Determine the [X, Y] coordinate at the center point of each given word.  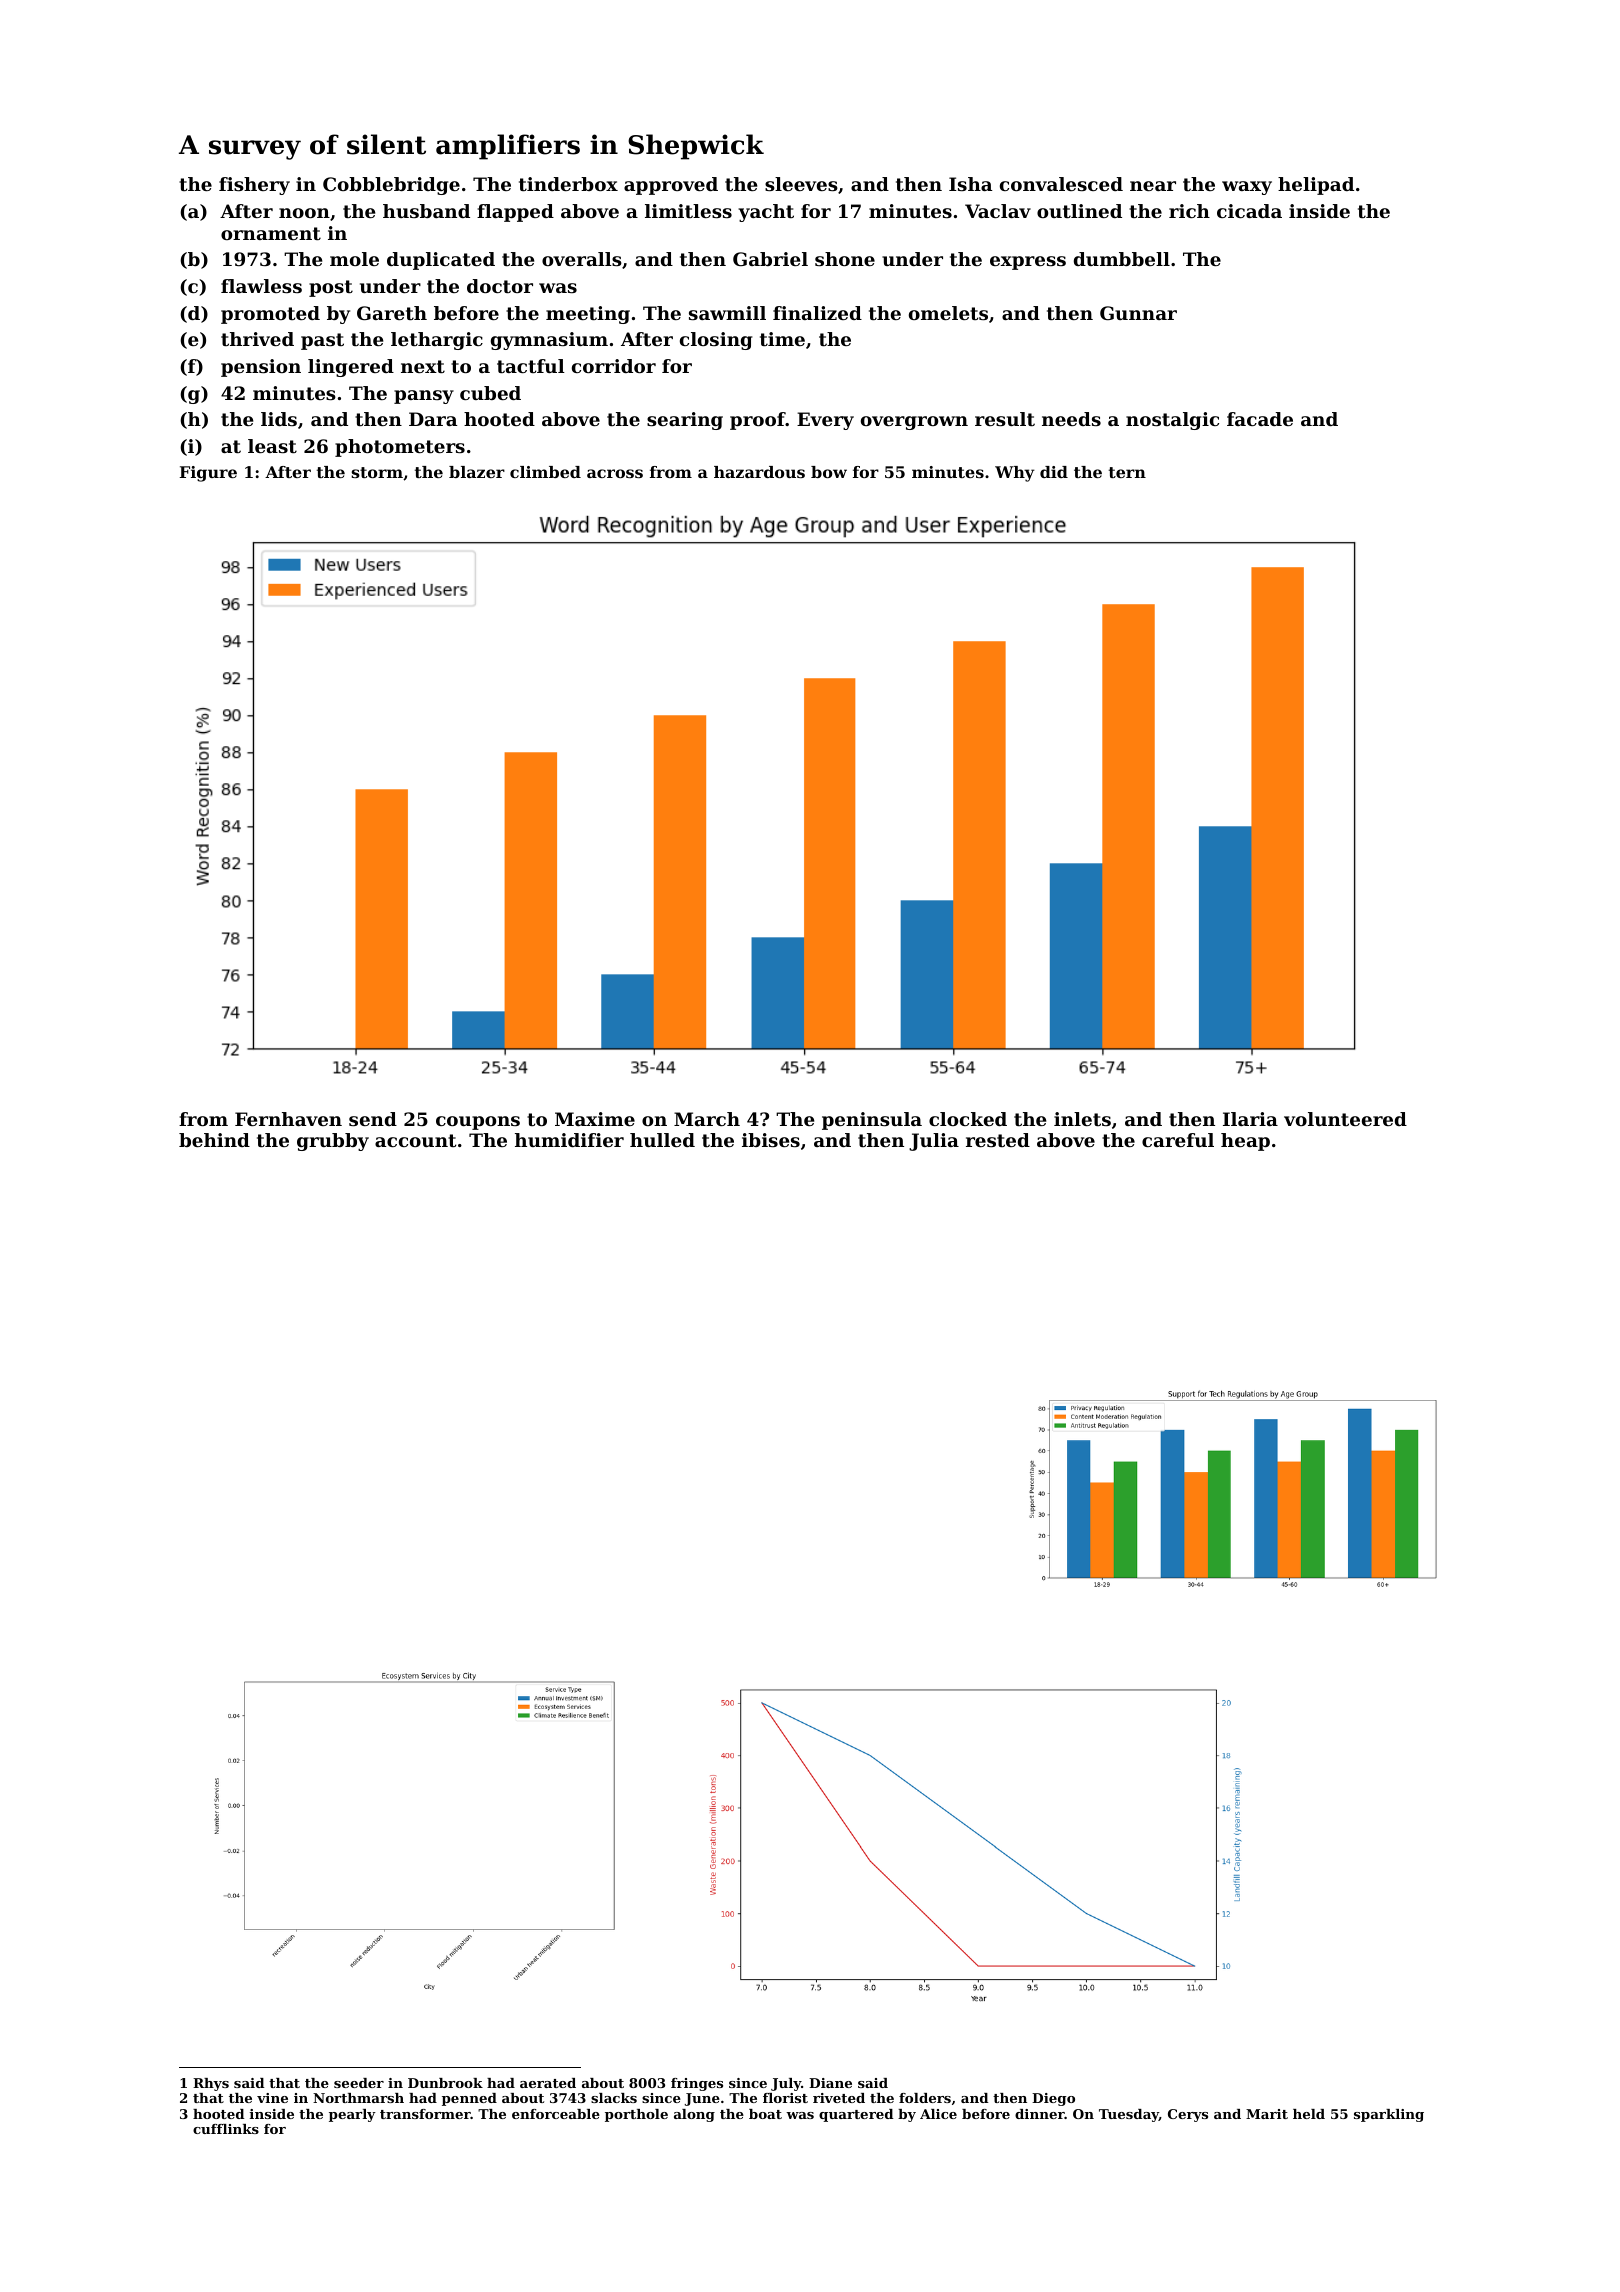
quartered [856, 2115]
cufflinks [226, 2129]
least [272, 446]
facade [1260, 419]
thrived [257, 339]
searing [685, 421]
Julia [934, 1142]
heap [1245, 1142]
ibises [771, 1140]
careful [1178, 1140]
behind [214, 1140]
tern [1127, 472]
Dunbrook [445, 2083]
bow [829, 472]
